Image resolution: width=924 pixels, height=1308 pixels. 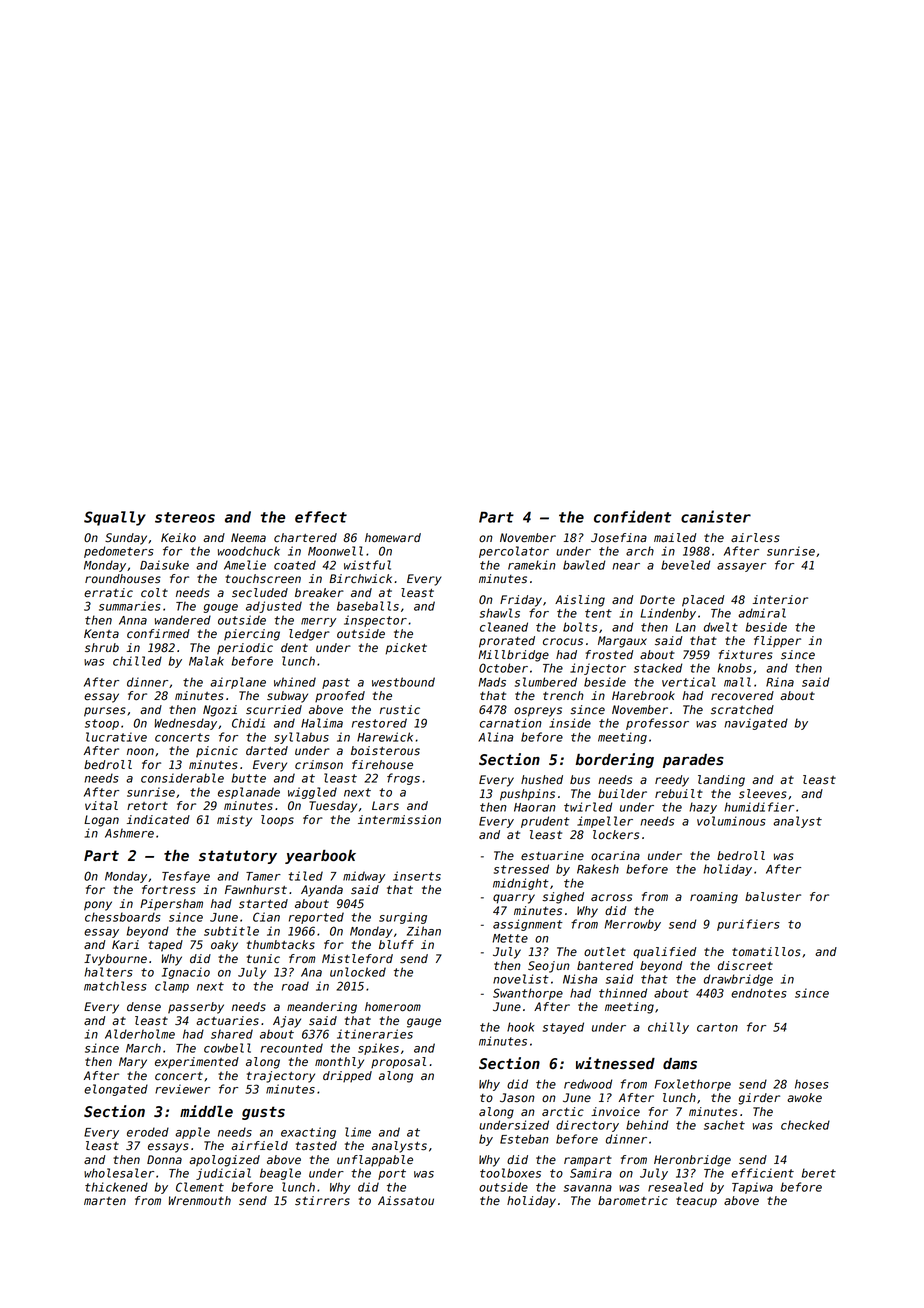 I want to click on Tapiwa, so click(x=752, y=1188).
